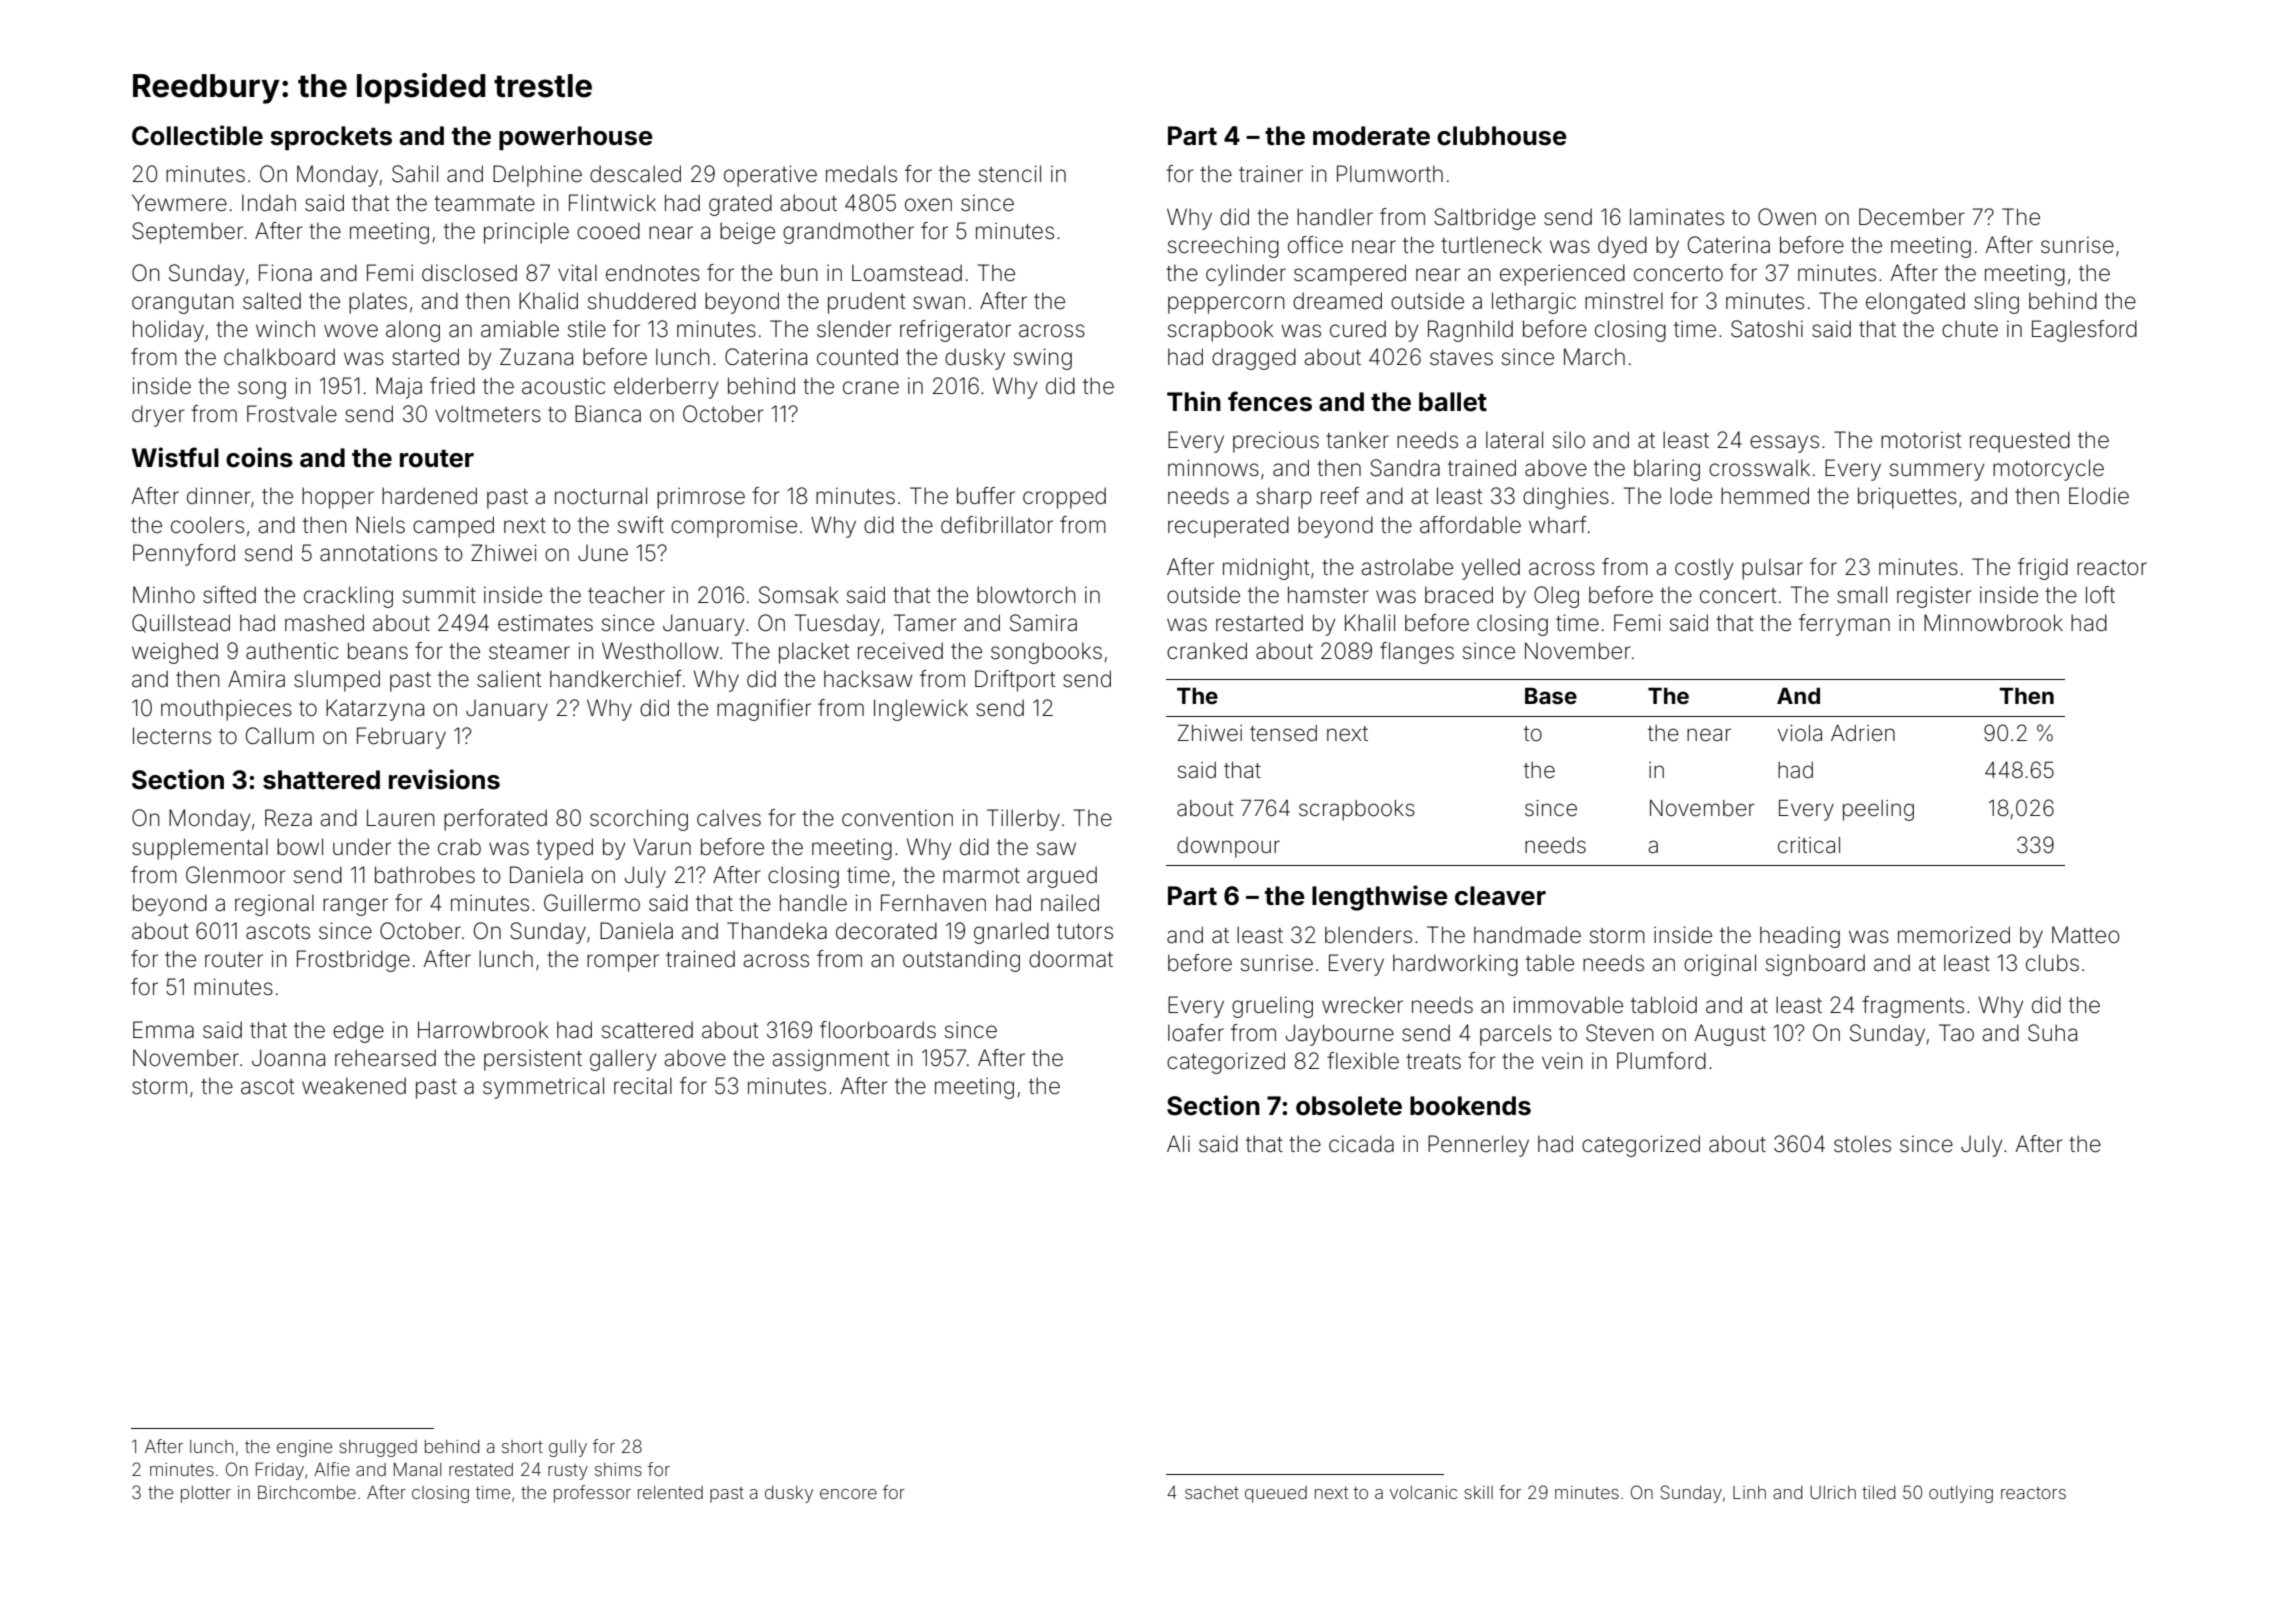 The image size is (2282, 1614). I want to click on August, so click(1730, 1035).
